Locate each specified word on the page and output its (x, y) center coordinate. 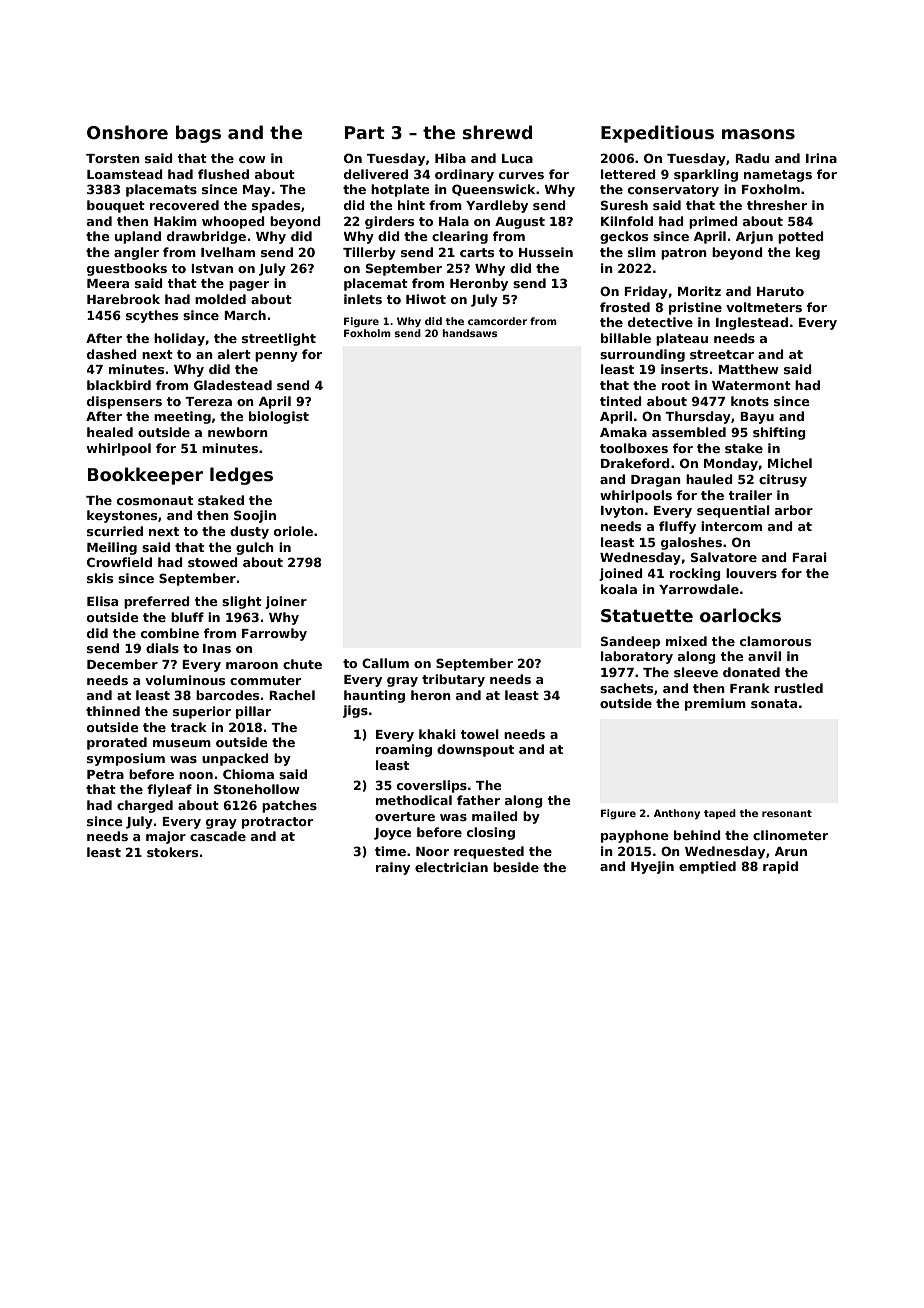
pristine (695, 308)
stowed (213, 562)
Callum (385, 663)
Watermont (751, 385)
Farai (809, 557)
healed (110, 432)
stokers (172, 852)
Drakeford (635, 463)
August (520, 223)
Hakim (175, 221)
